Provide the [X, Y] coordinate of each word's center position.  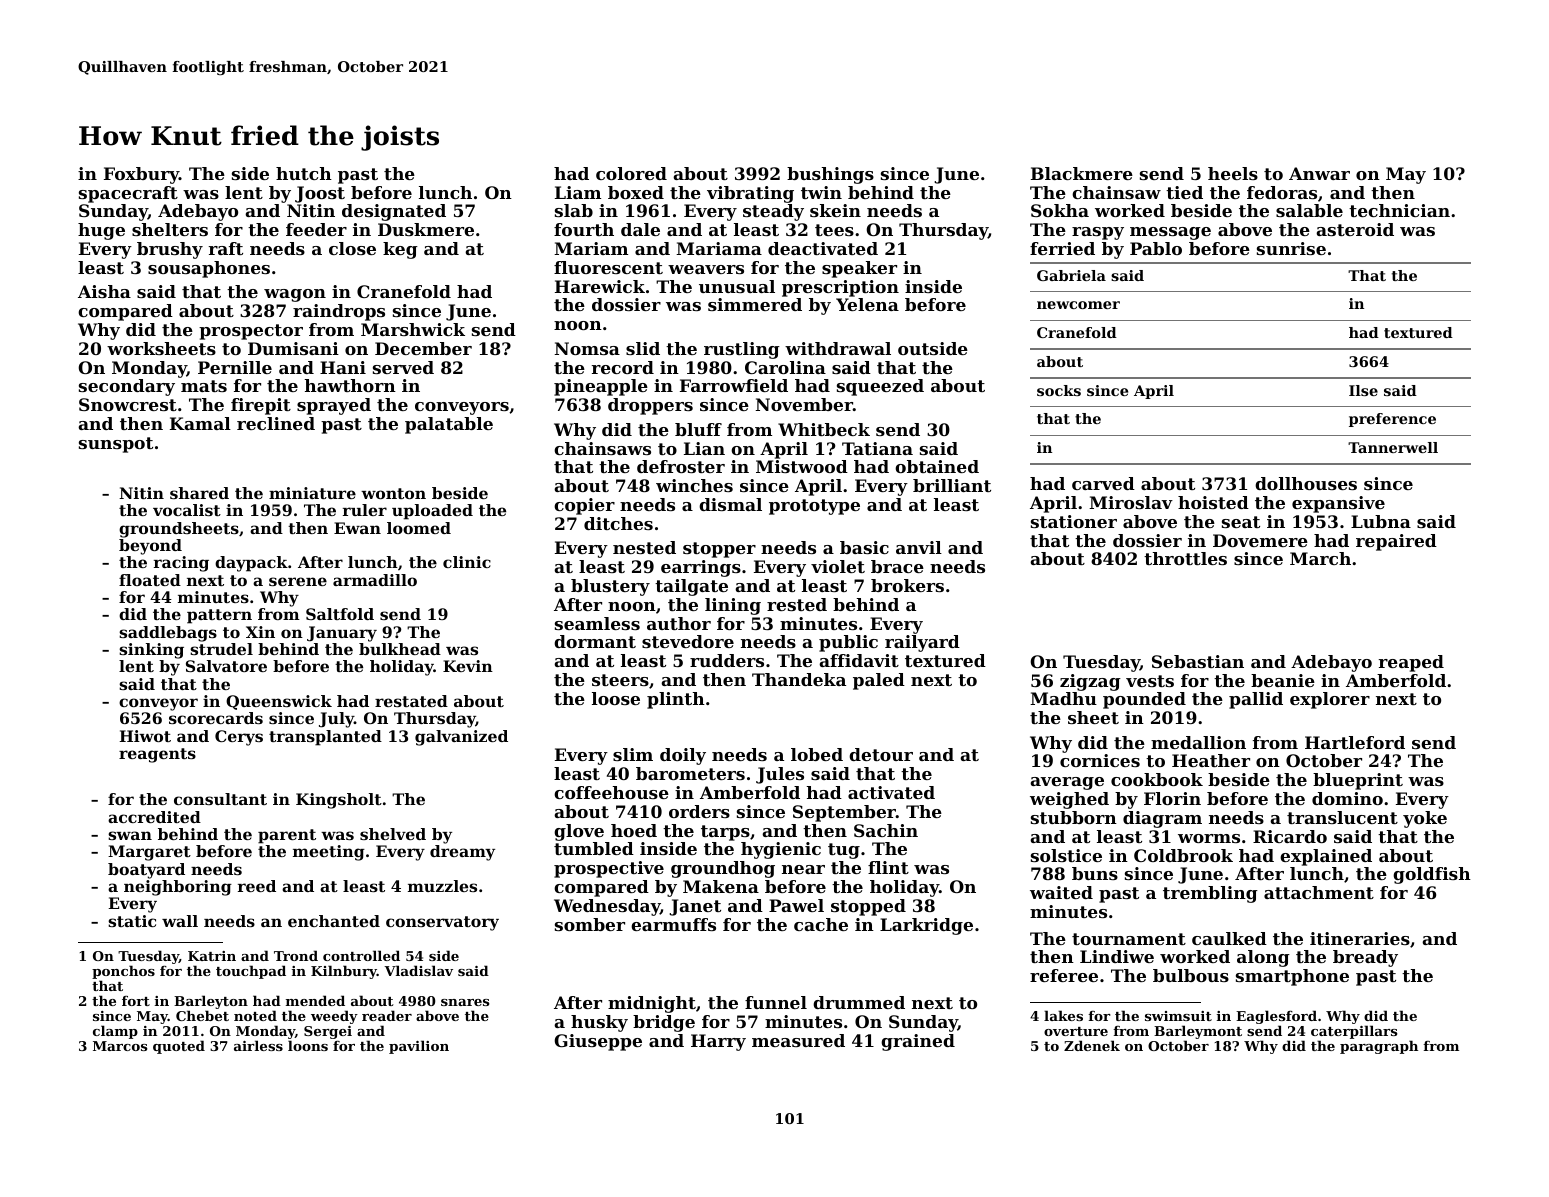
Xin [260, 632]
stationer [1074, 521]
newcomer [1078, 305]
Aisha [104, 291]
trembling [1210, 894]
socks [1059, 390]
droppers [650, 406]
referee [1064, 975]
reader [387, 1015]
